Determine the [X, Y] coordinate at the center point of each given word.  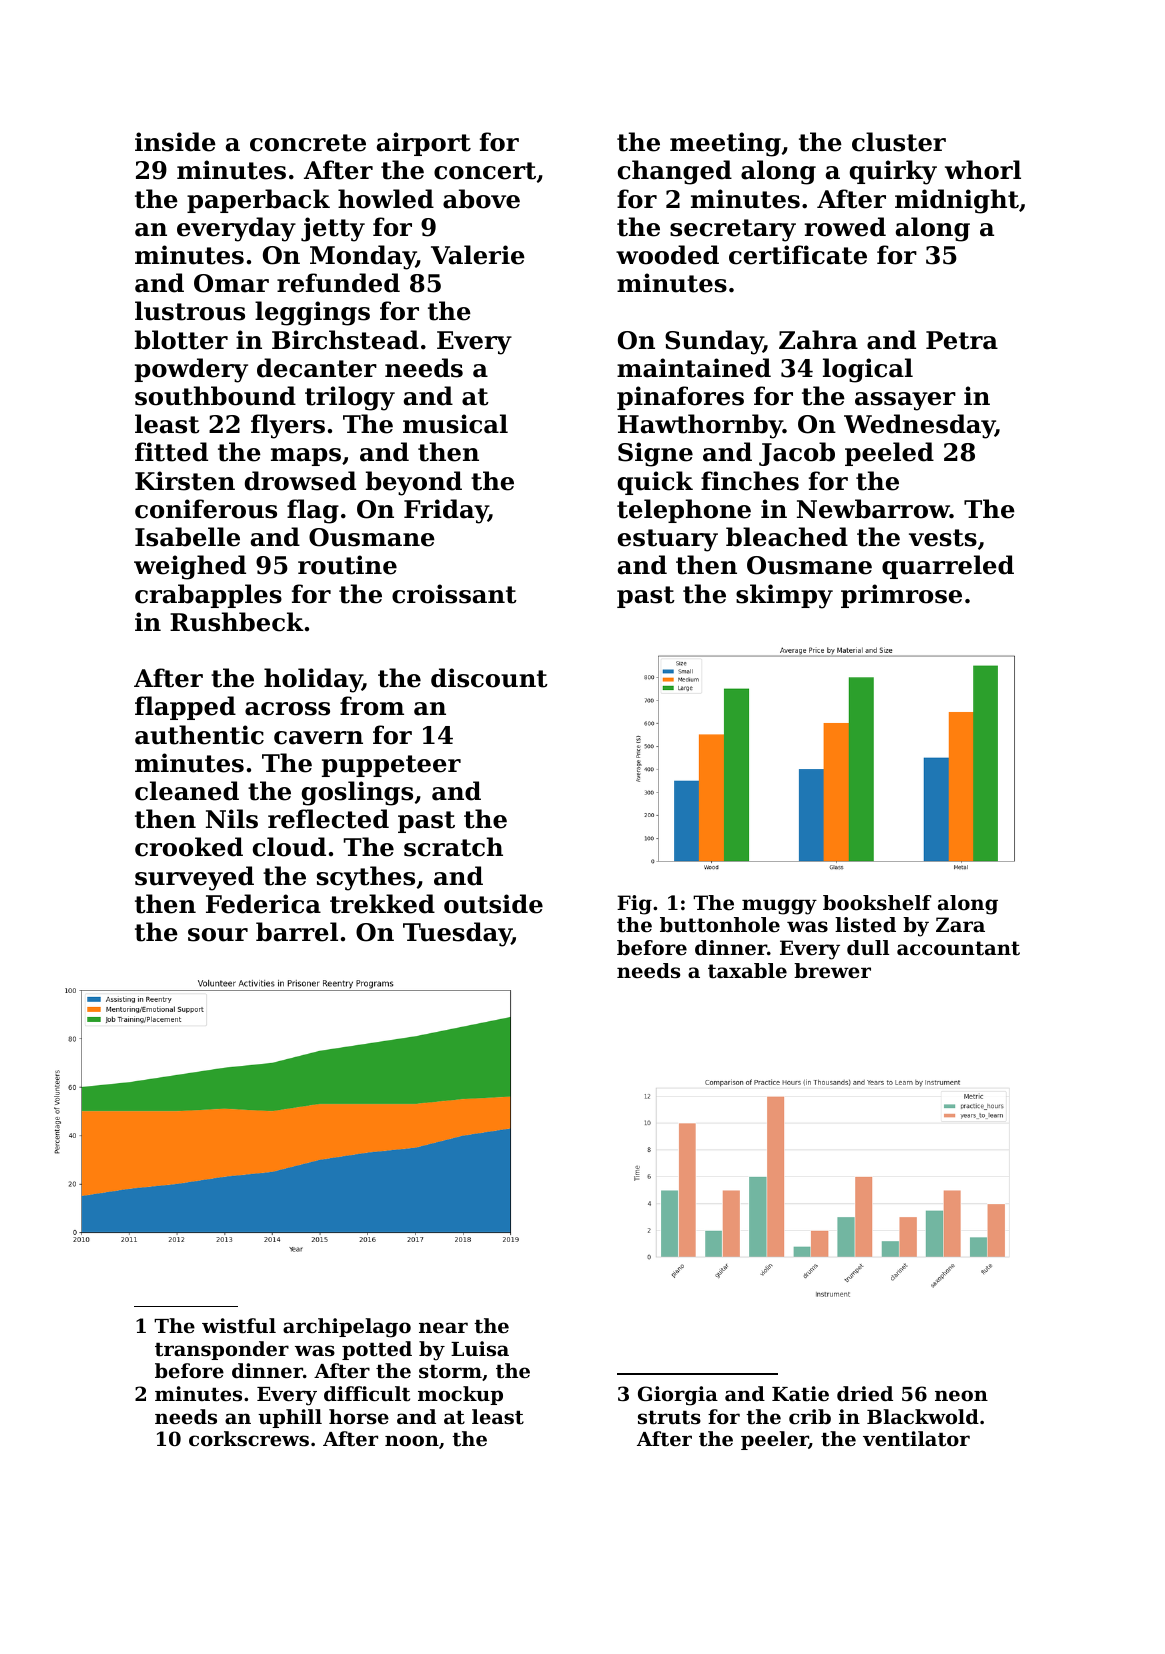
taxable [747, 971]
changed [675, 172]
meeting [725, 144]
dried [865, 1393]
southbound [215, 396]
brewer [832, 971]
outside [493, 904]
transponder [222, 1350]
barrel [297, 932]
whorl [983, 170]
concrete [308, 143]
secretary [733, 230]
